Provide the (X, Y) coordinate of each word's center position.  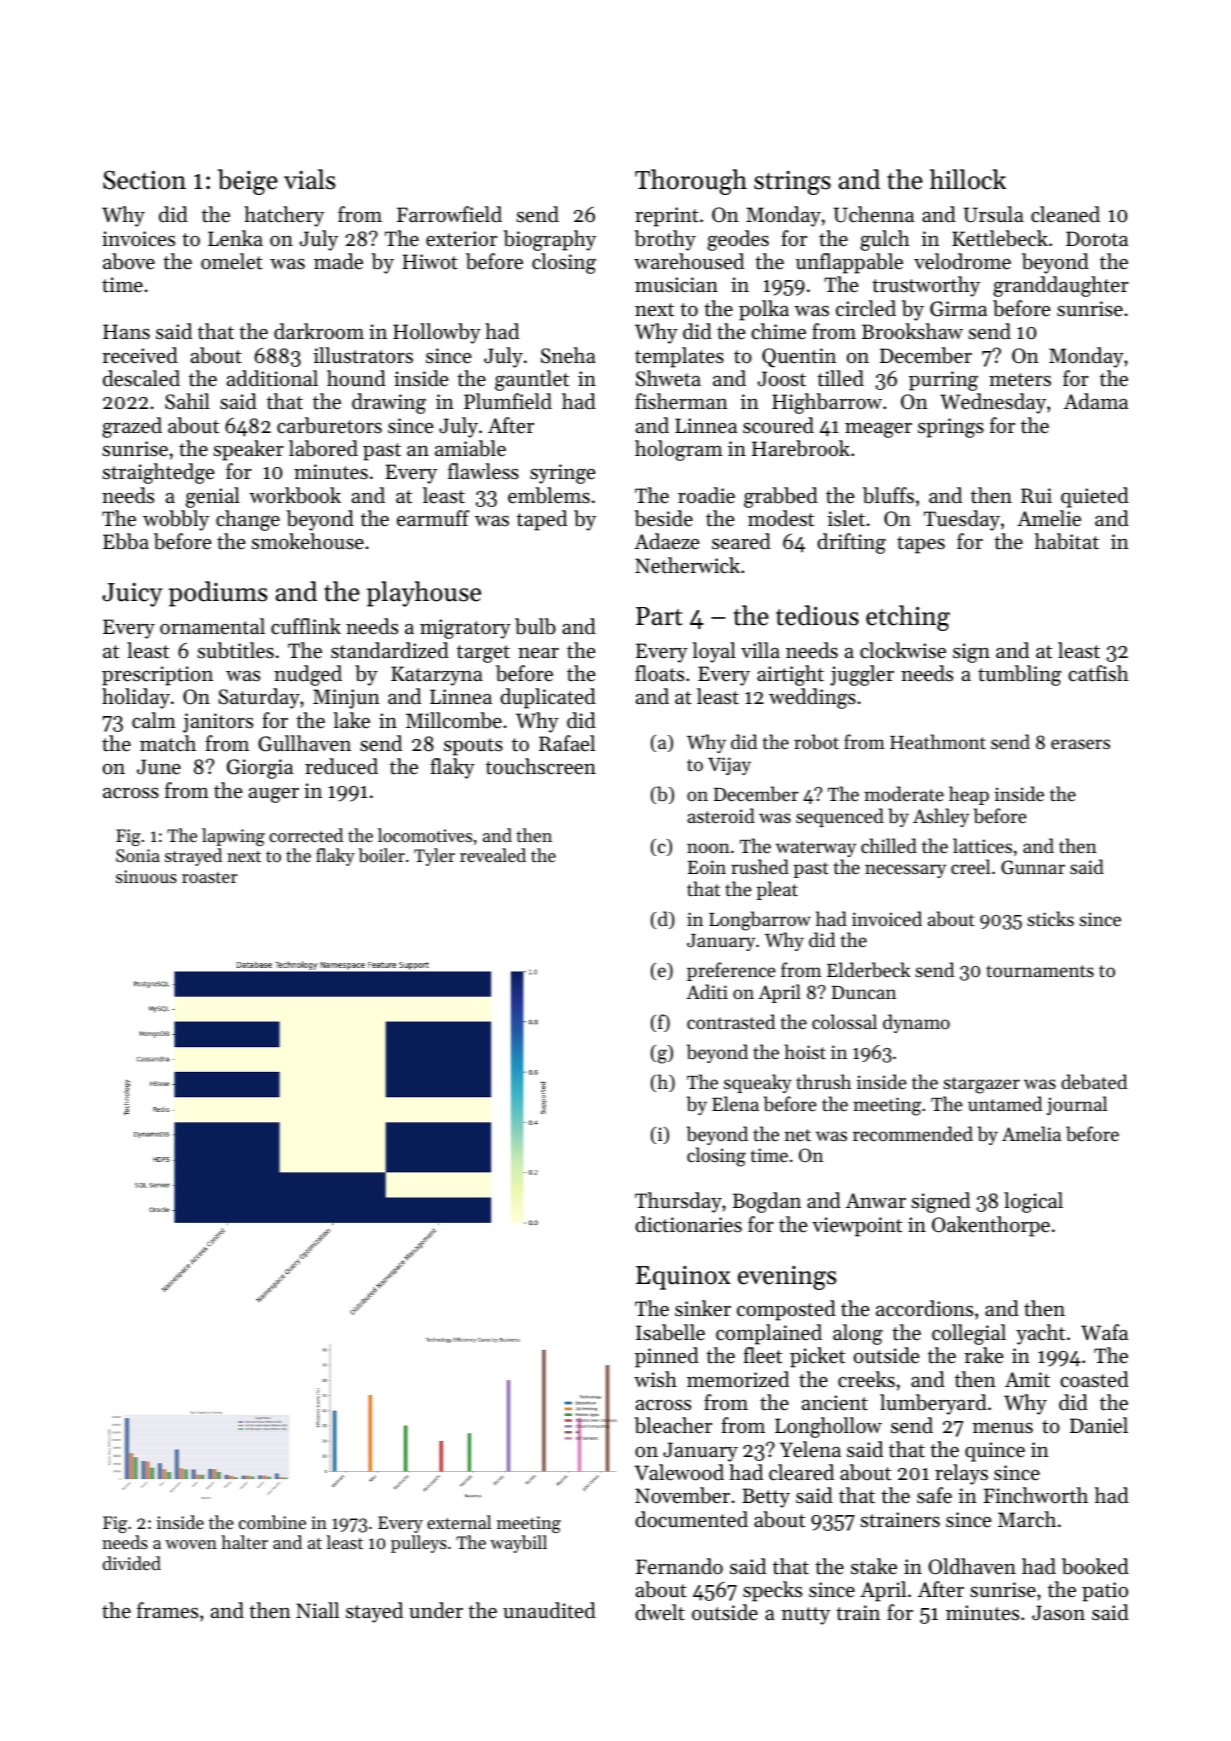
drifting (851, 543)
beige (248, 182)
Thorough (691, 182)
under (436, 1610)
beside (663, 518)
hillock (968, 179)
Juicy (132, 595)
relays (961, 1474)
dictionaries (688, 1224)
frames (167, 1610)
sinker (703, 1308)
